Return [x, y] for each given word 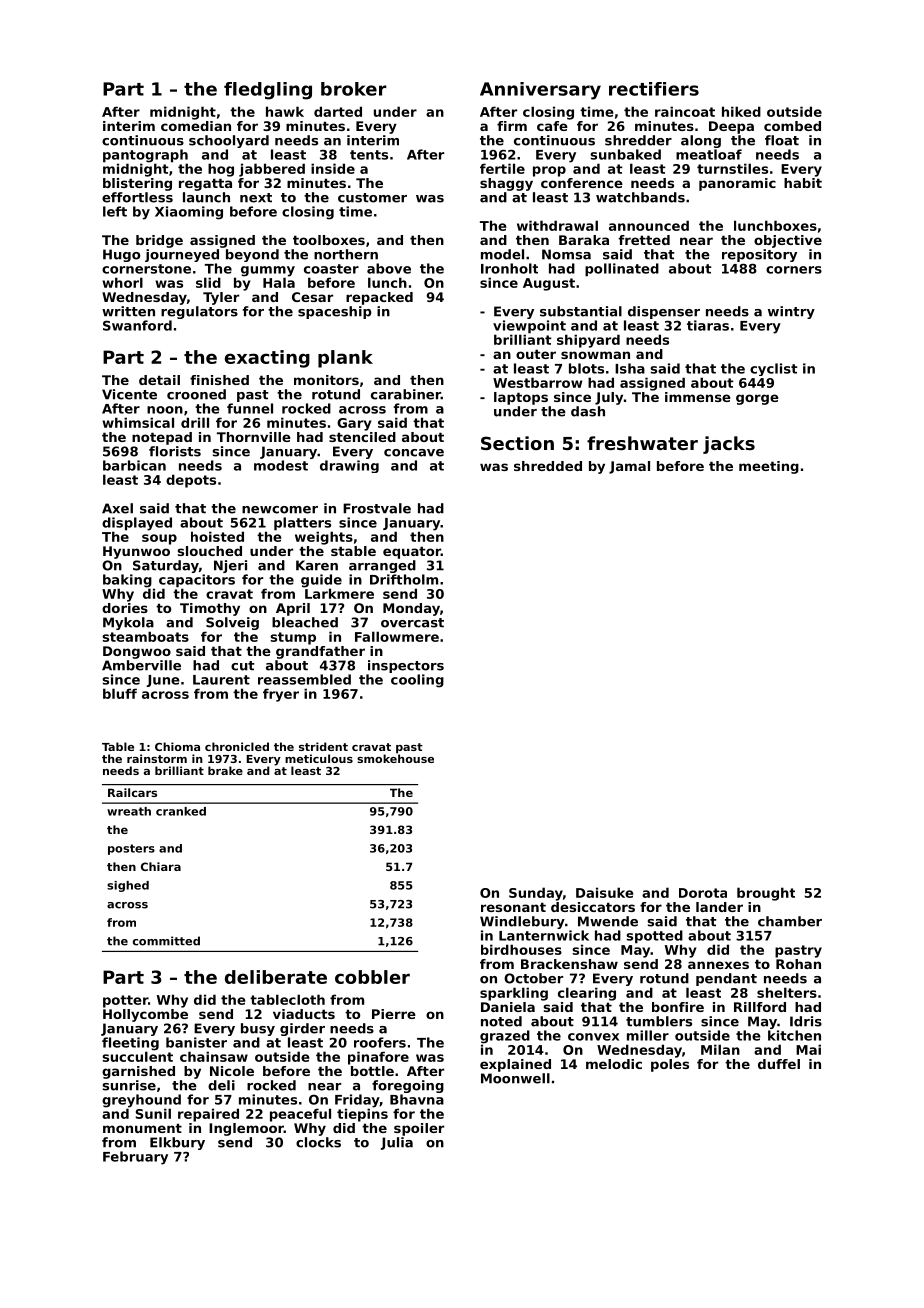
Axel [117, 508]
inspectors [406, 666]
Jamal [629, 467]
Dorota [703, 893]
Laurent [221, 680]
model [502, 254]
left [115, 211]
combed [792, 126]
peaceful [300, 1115]
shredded [548, 466]
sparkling [514, 994]
